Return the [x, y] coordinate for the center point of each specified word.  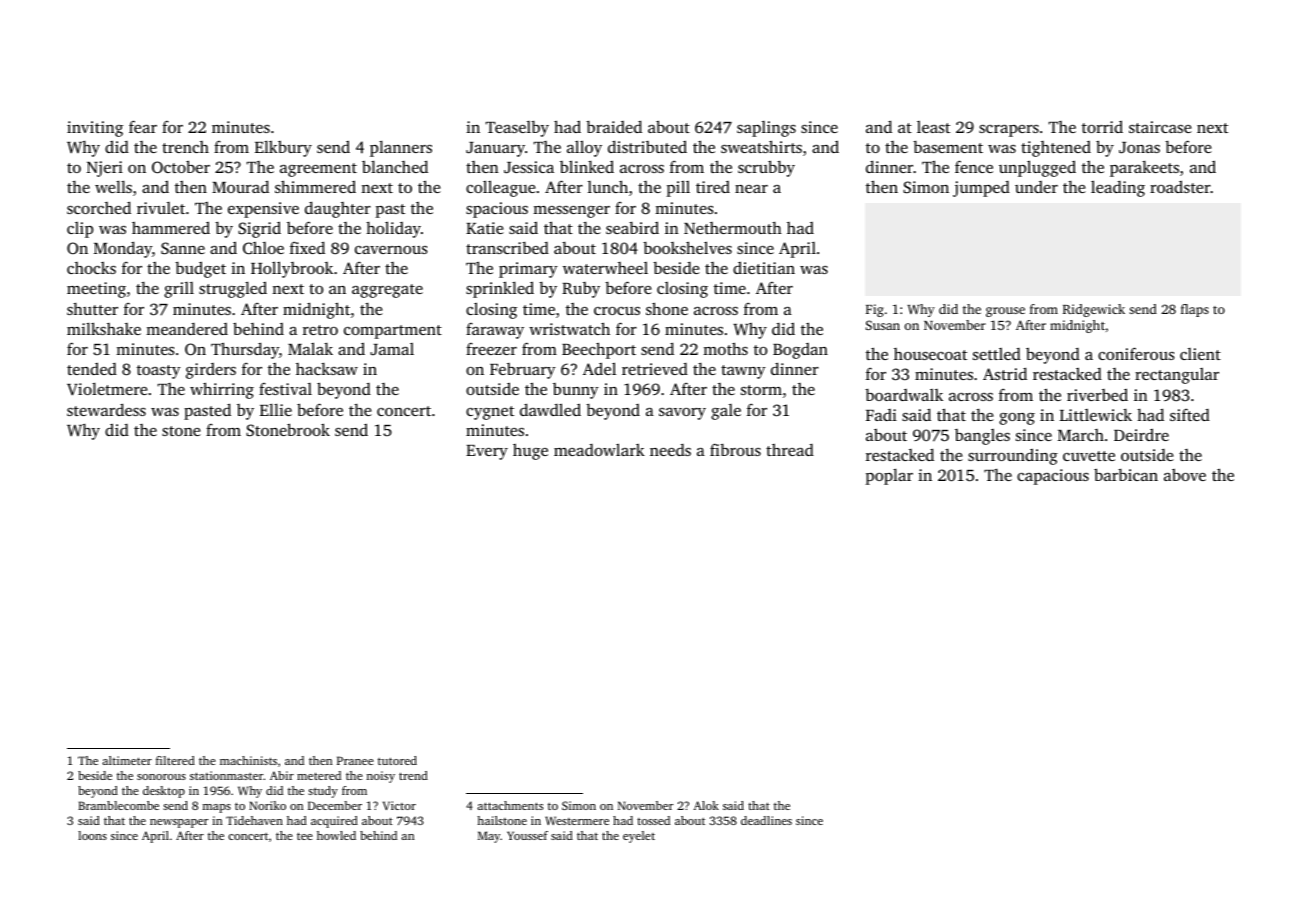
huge [530, 452]
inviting [95, 129]
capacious [1053, 477]
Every [487, 452]
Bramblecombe [118, 805]
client [1200, 354]
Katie [485, 228]
